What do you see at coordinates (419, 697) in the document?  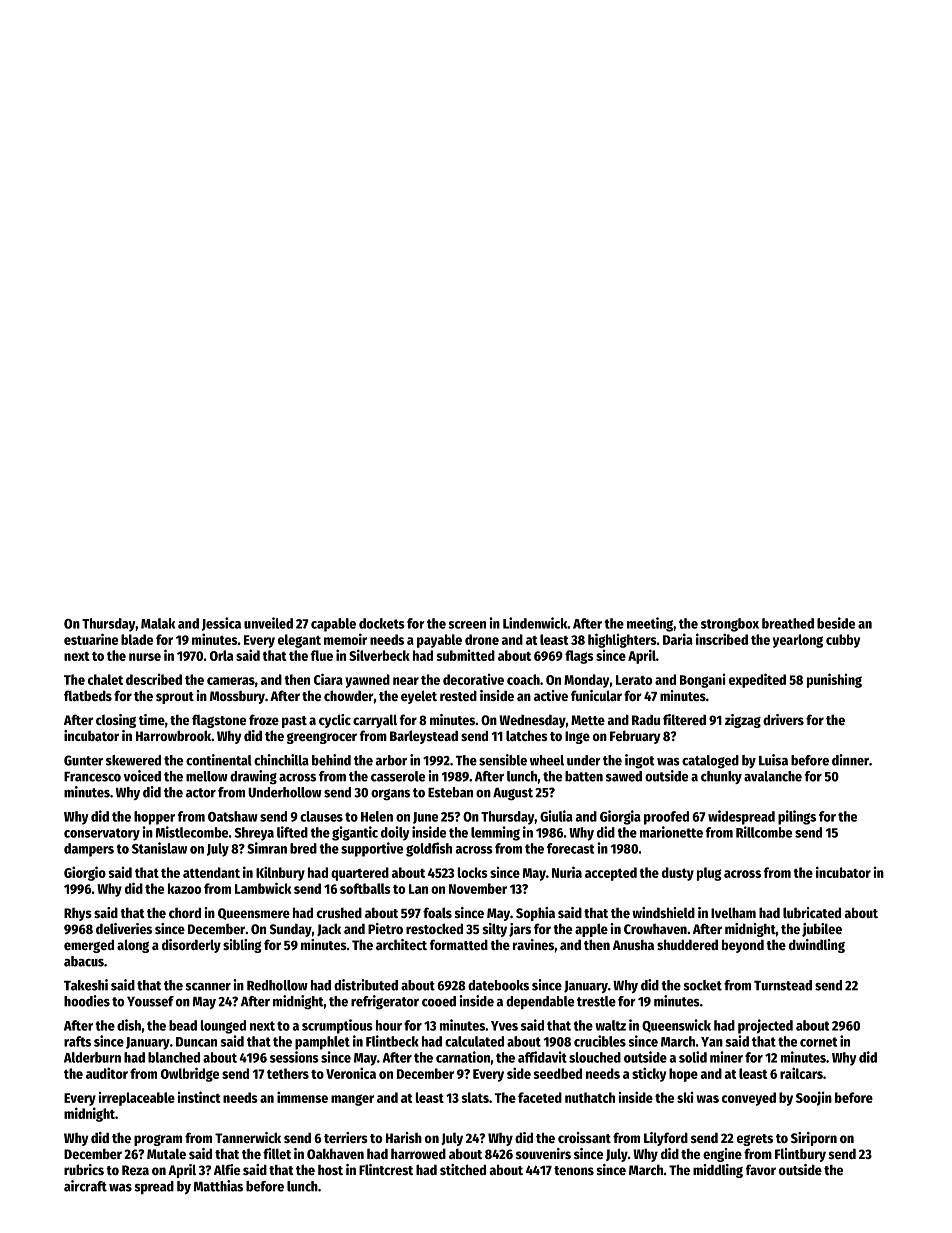 I see `eyelet` at bounding box center [419, 697].
